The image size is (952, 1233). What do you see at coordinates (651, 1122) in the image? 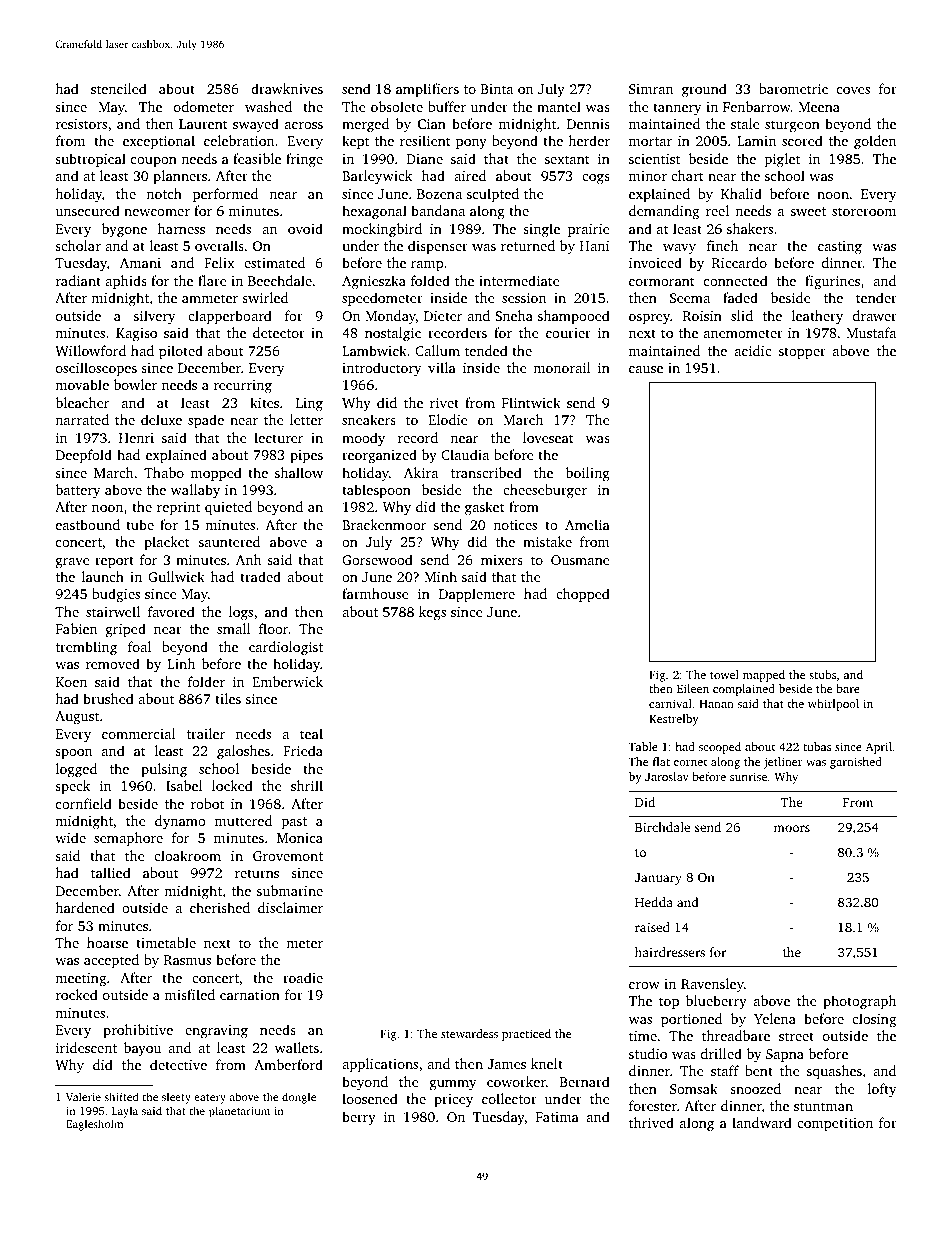
I see `thrived` at bounding box center [651, 1122].
